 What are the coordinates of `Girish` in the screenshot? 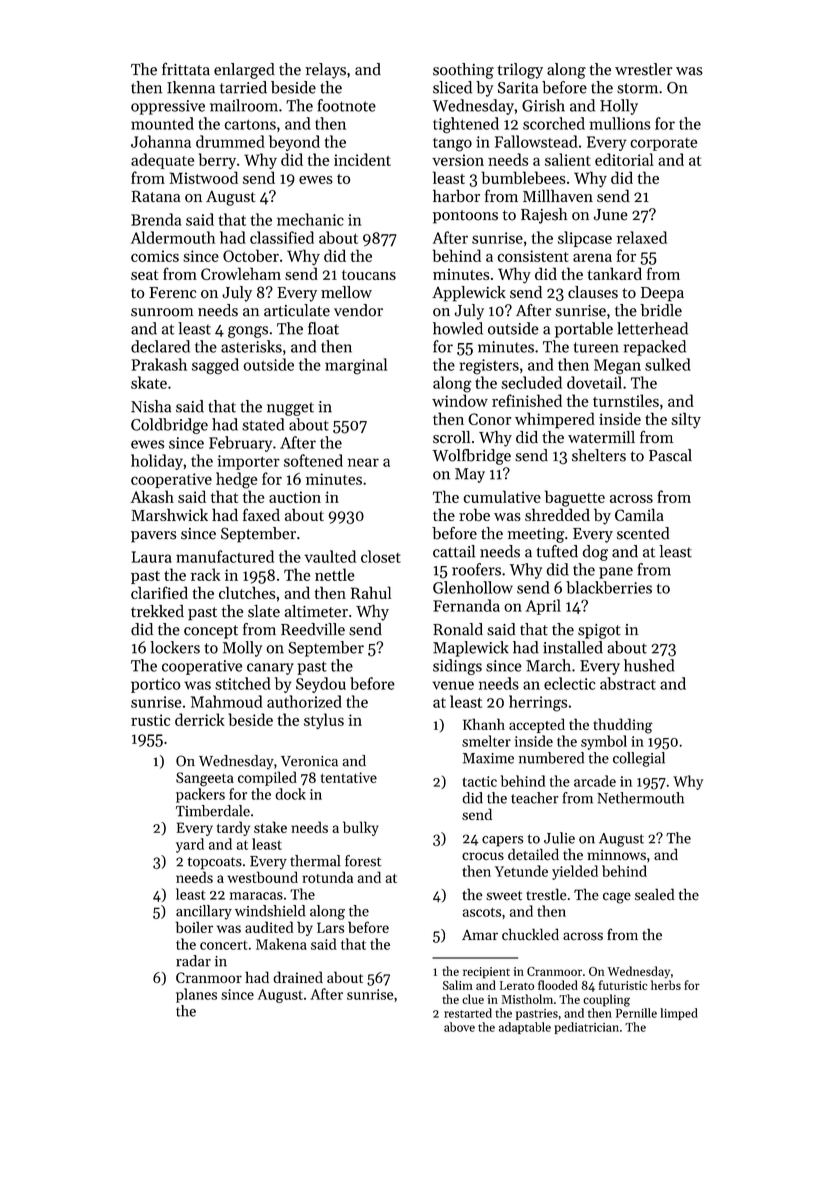 It's located at (543, 105).
